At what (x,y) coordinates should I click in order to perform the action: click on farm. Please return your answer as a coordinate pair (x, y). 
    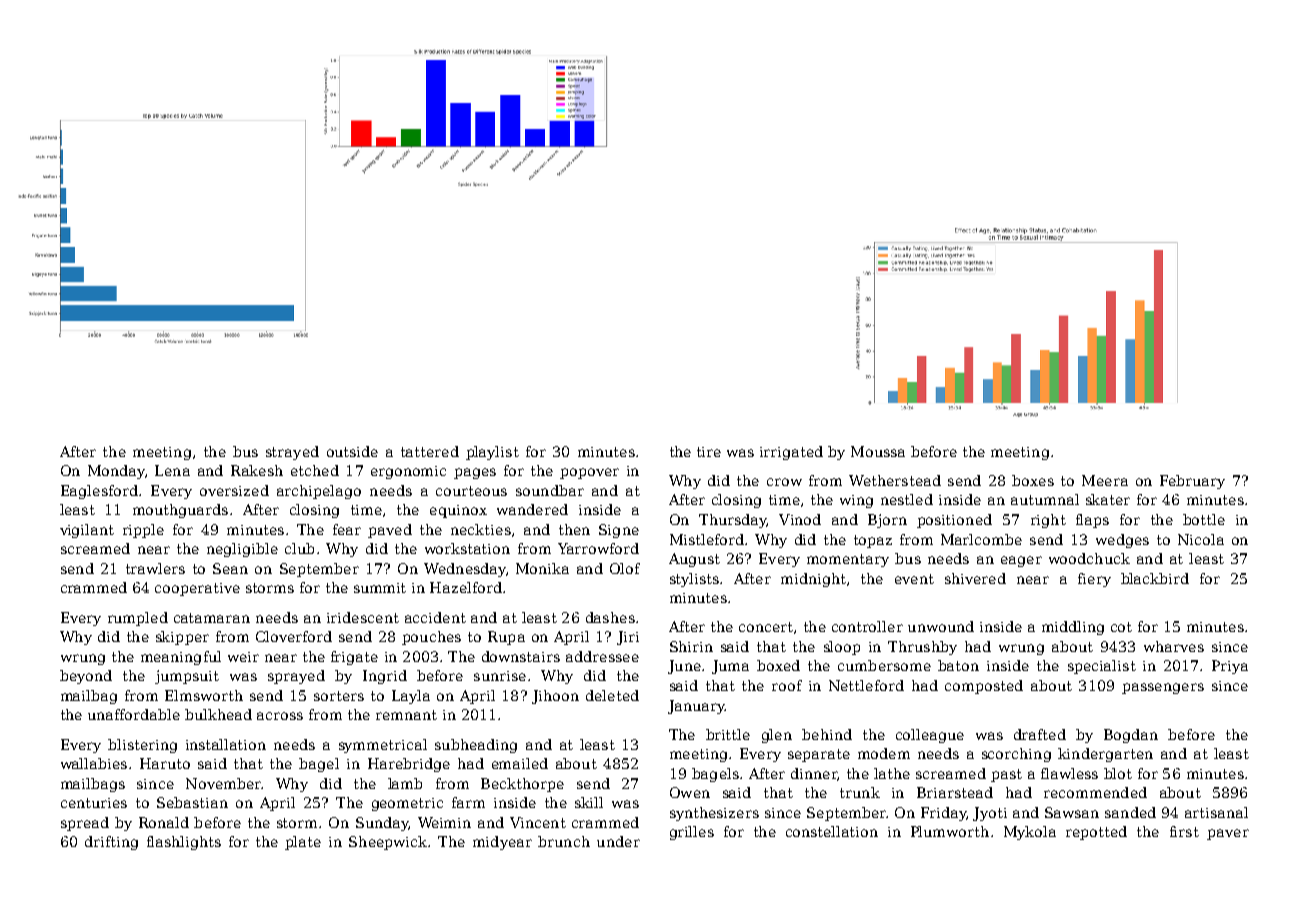
    Looking at the image, I should click on (468, 802).
